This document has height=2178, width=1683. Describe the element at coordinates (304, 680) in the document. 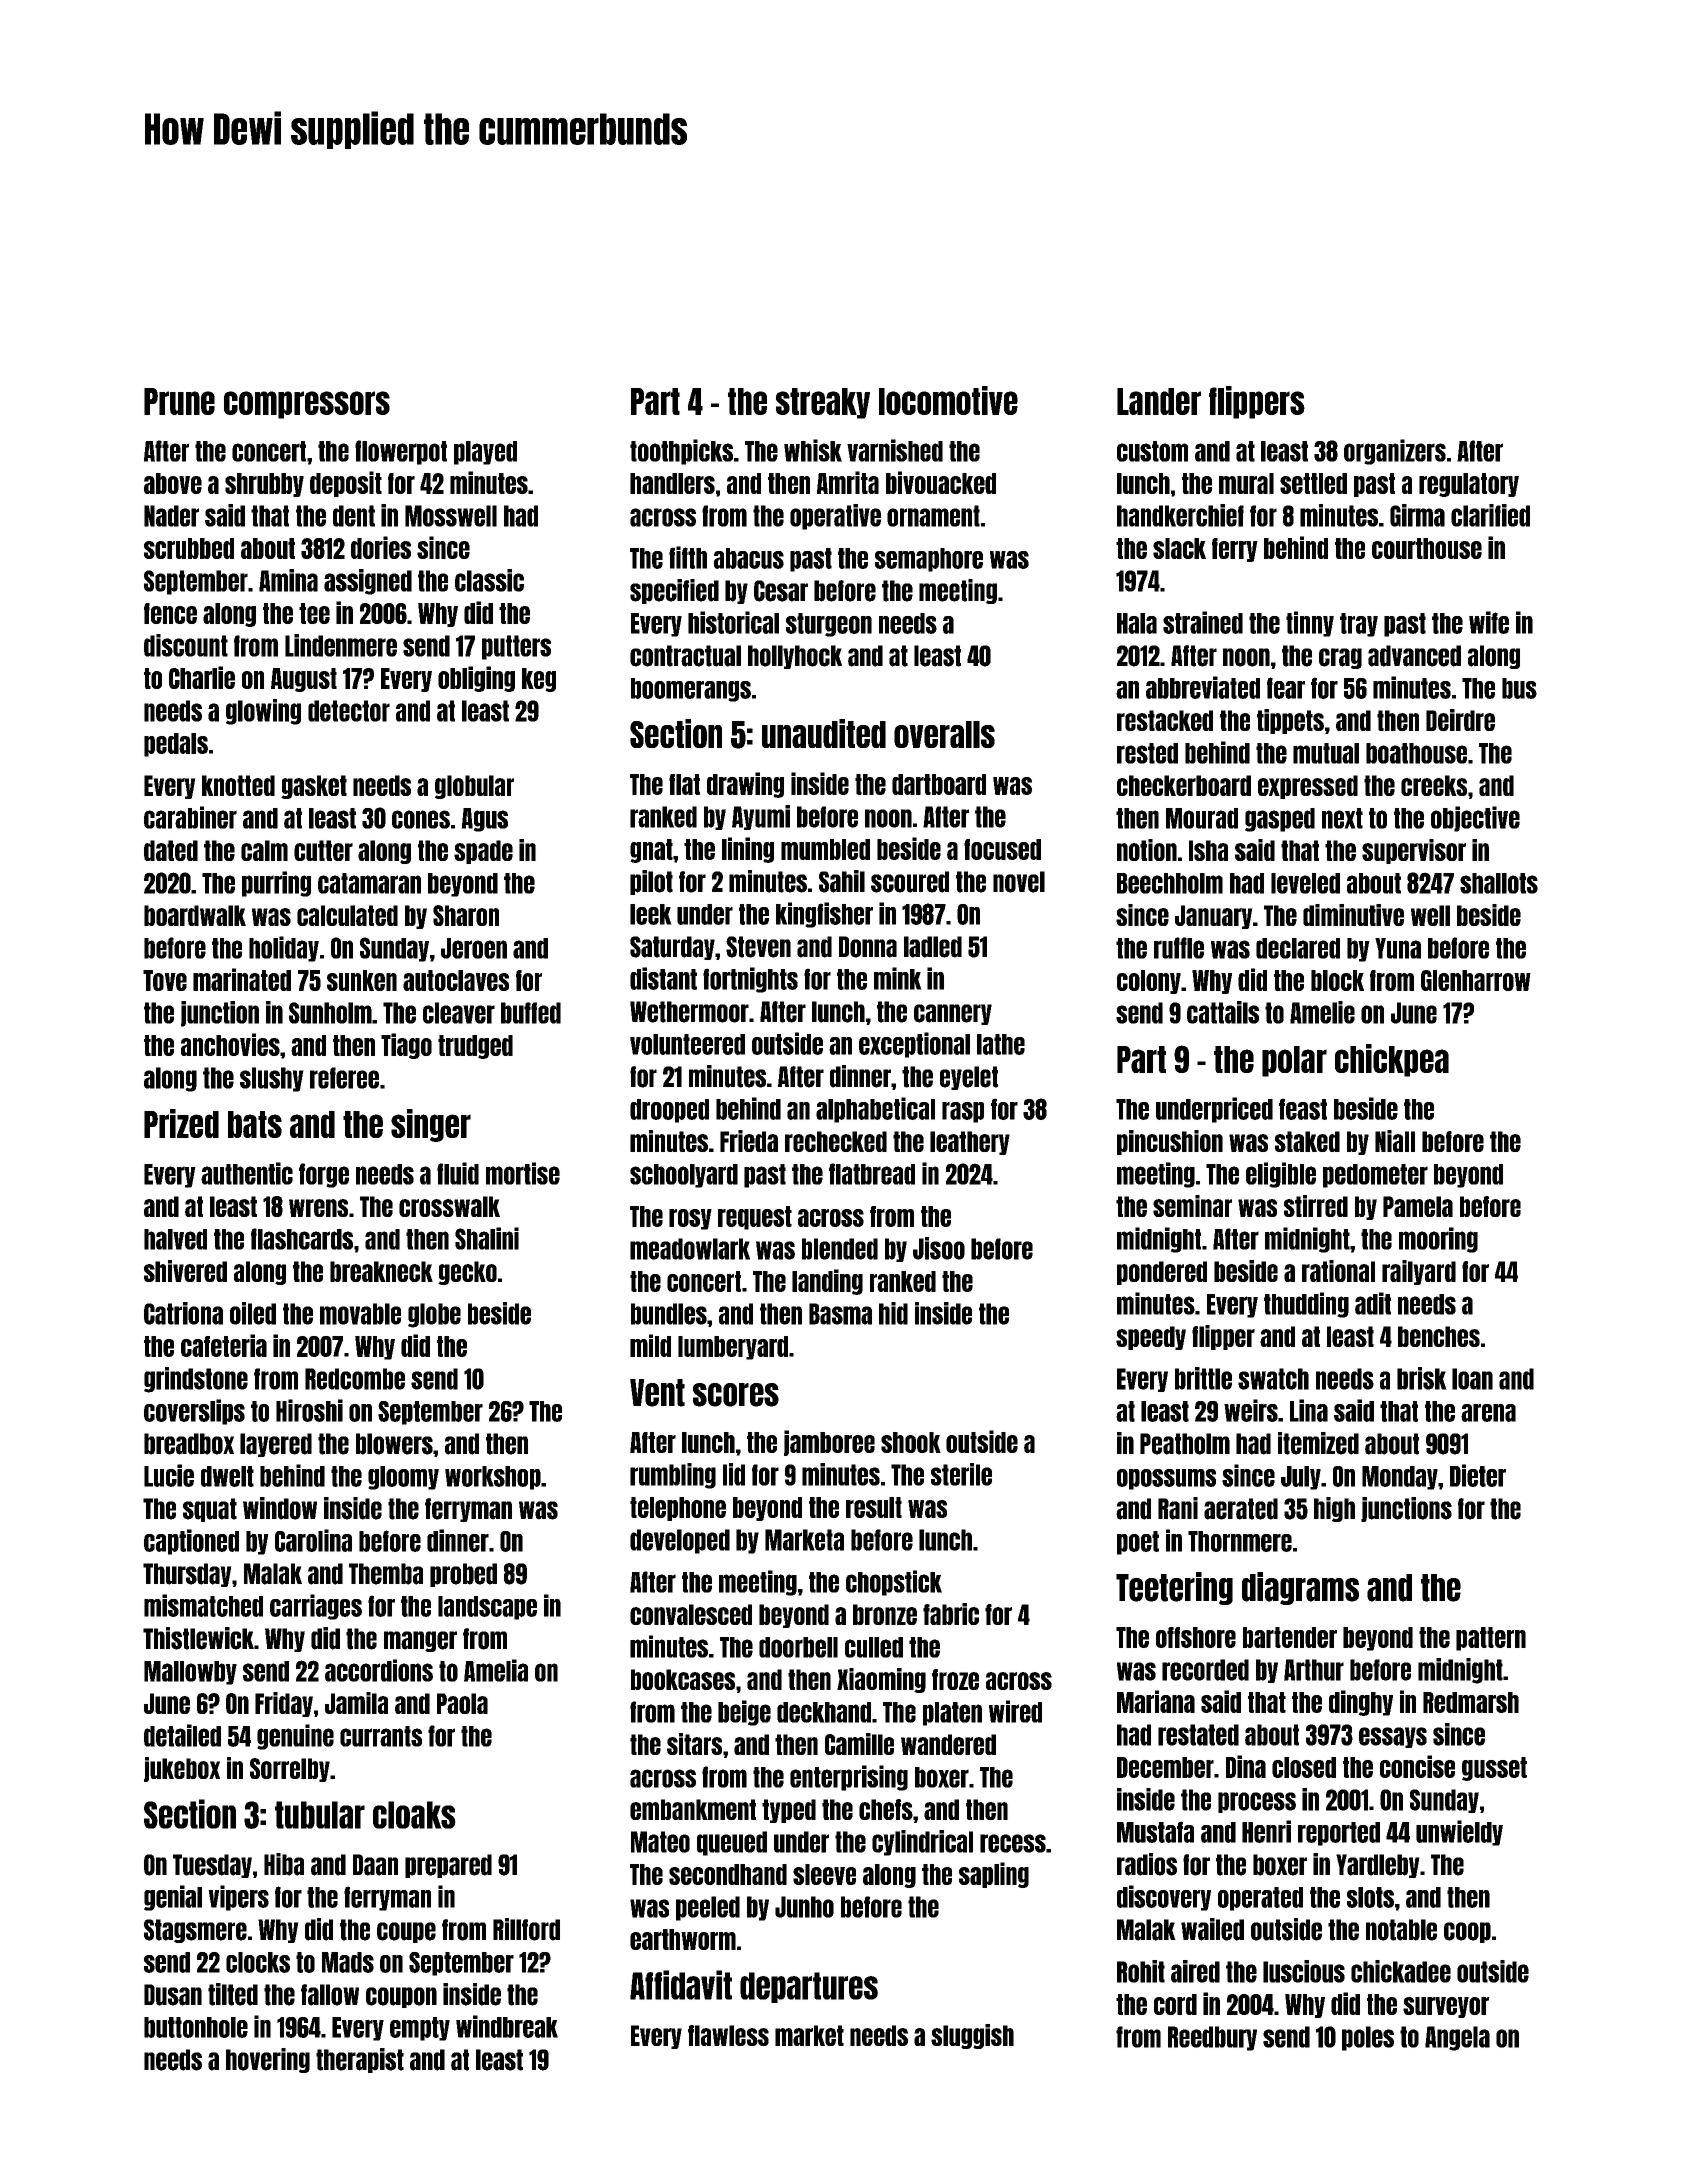

I see `August` at that location.
